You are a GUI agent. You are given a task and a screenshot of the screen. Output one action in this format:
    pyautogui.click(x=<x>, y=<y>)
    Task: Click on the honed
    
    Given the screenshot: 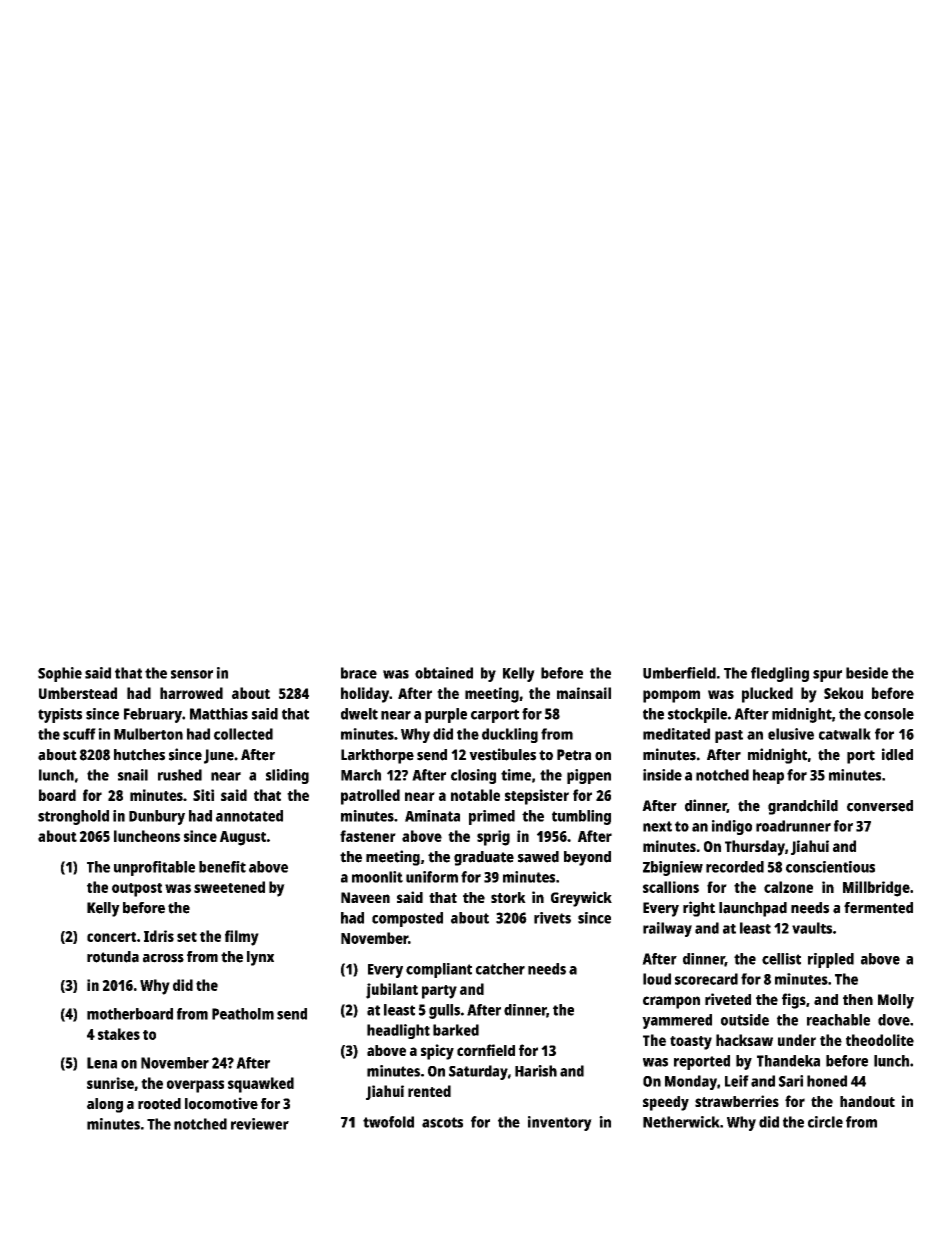 What is the action you would take?
    pyautogui.click(x=827, y=1081)
